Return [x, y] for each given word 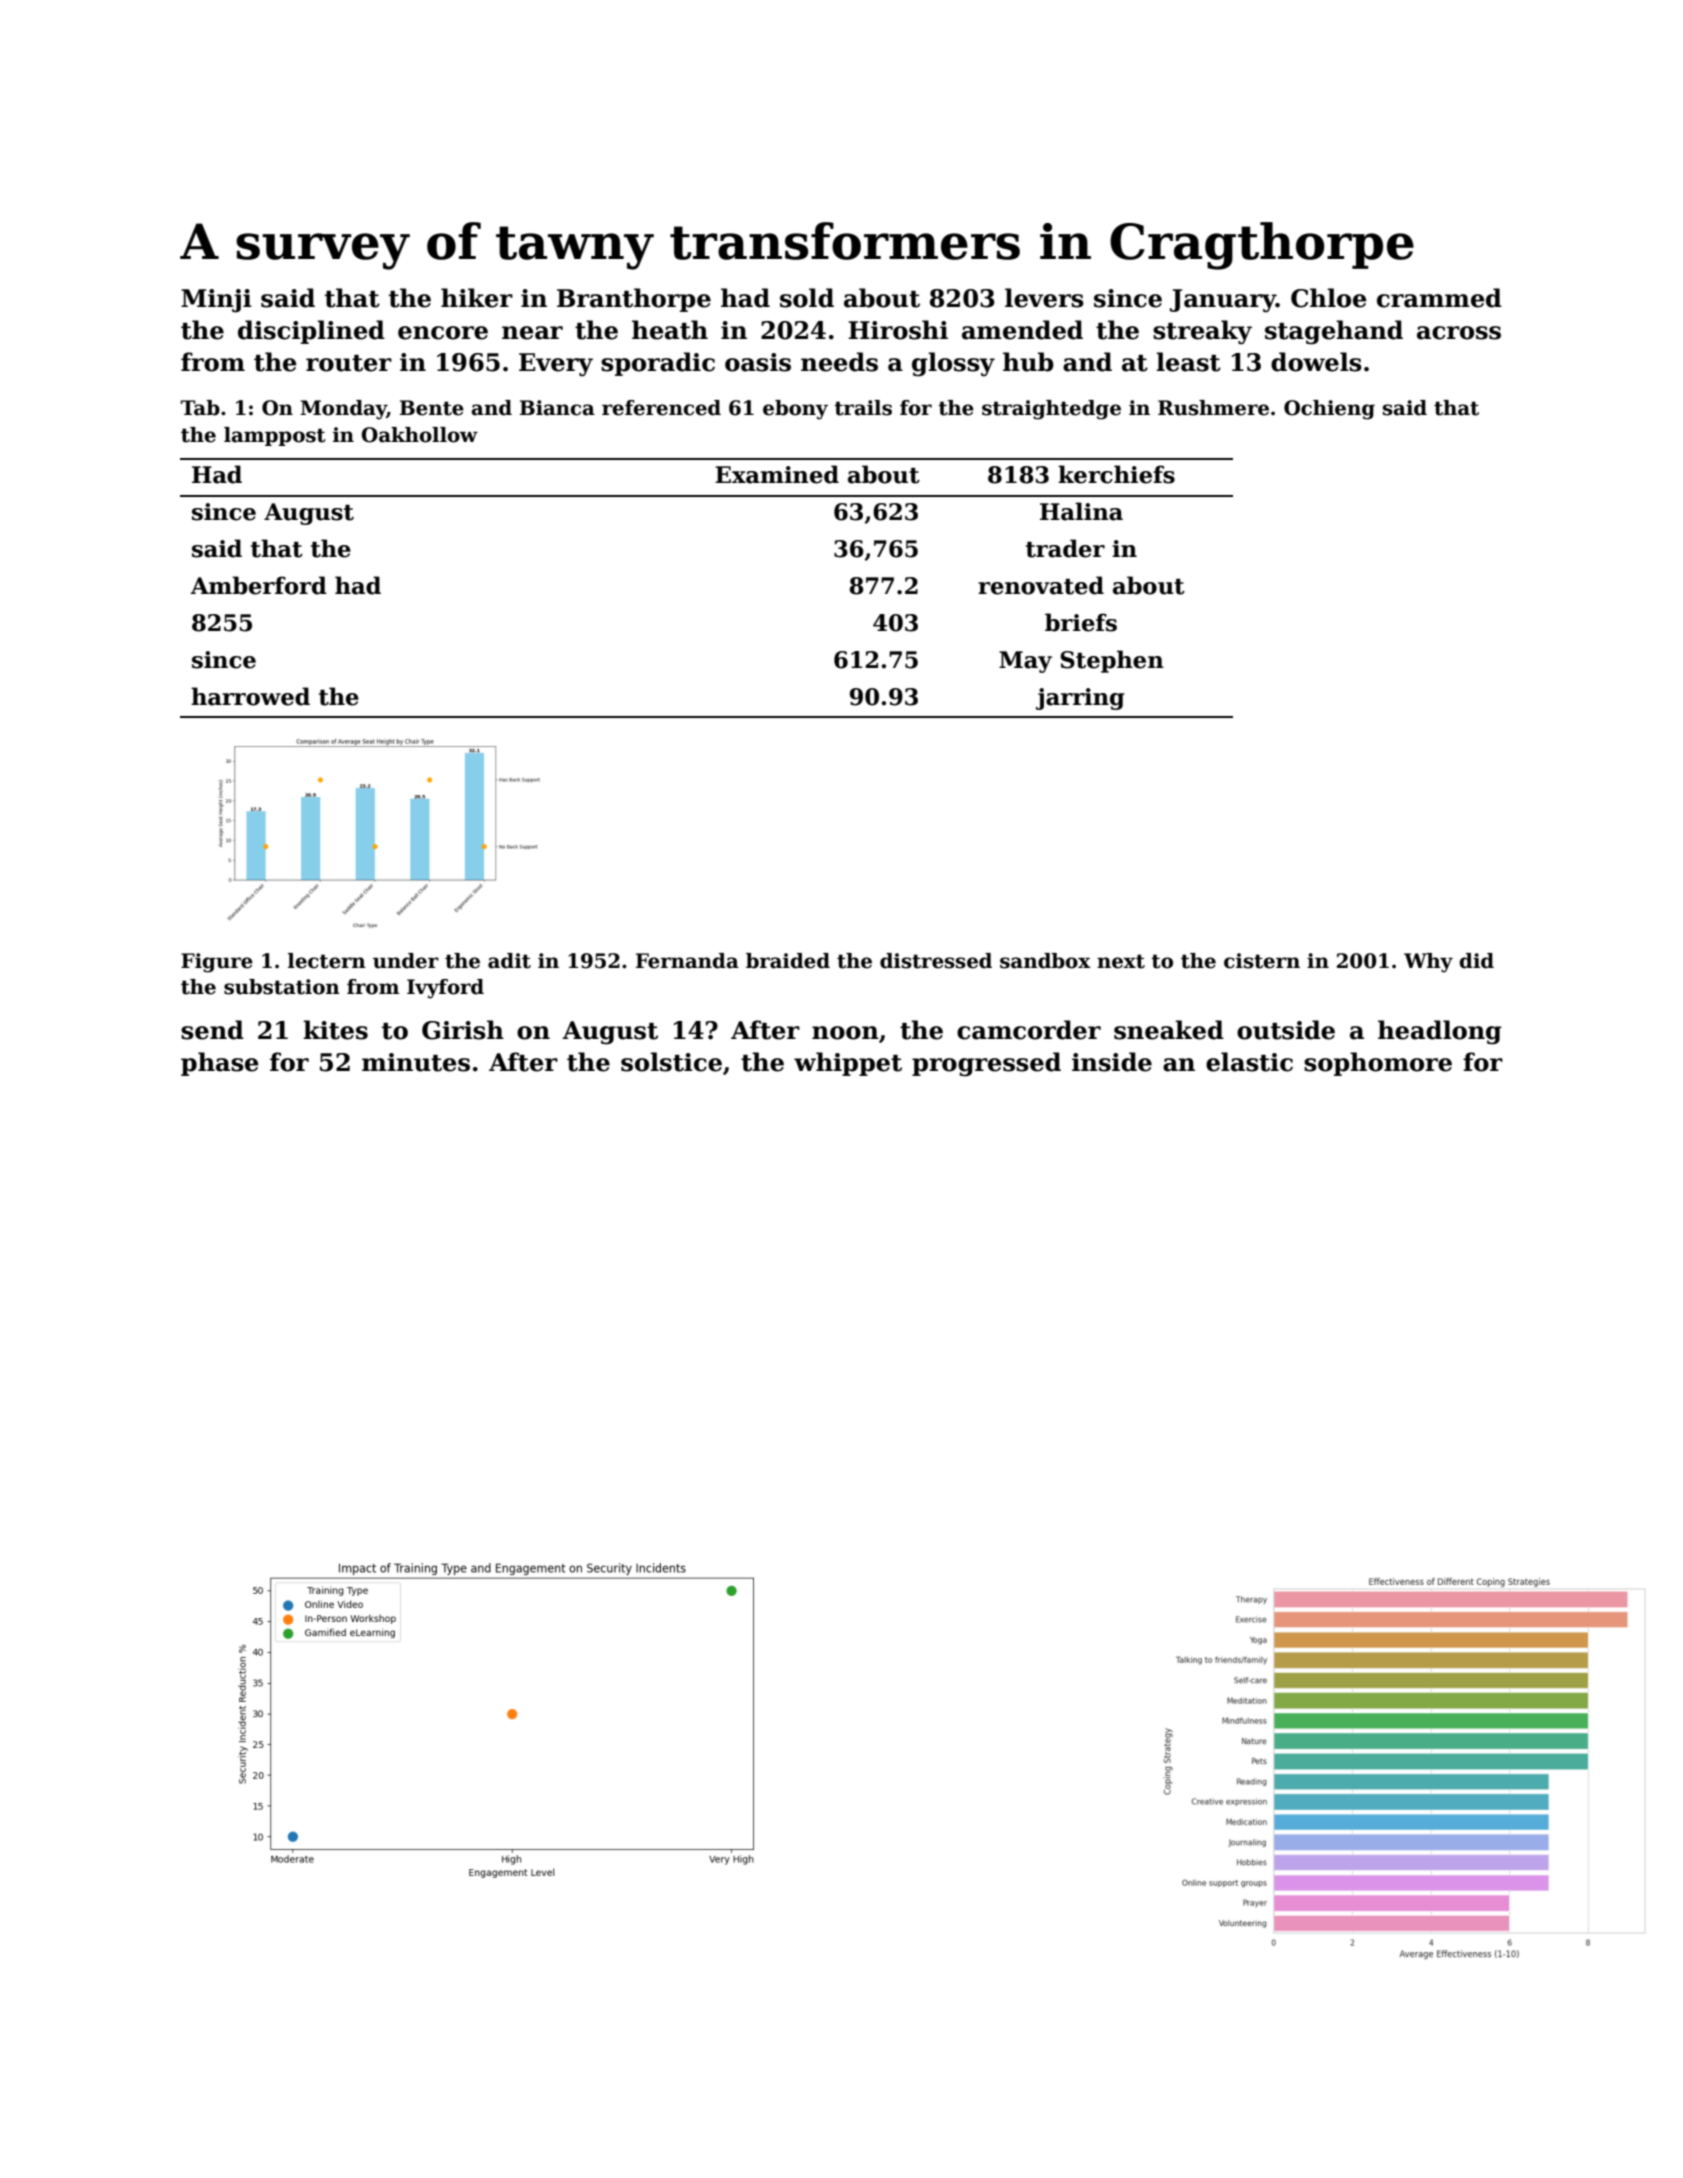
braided [788, 961]
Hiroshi [898, 330]
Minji [216, 301]
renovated [1041, 585]
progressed [986, 1064]
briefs [1081, 622]
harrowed [250, 696]
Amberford [258, 585]
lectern [327, 961]
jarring [1080, 699]
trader [1065, 548]
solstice [671, 1062]
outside [1286, 1030]
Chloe [1329, 298]
